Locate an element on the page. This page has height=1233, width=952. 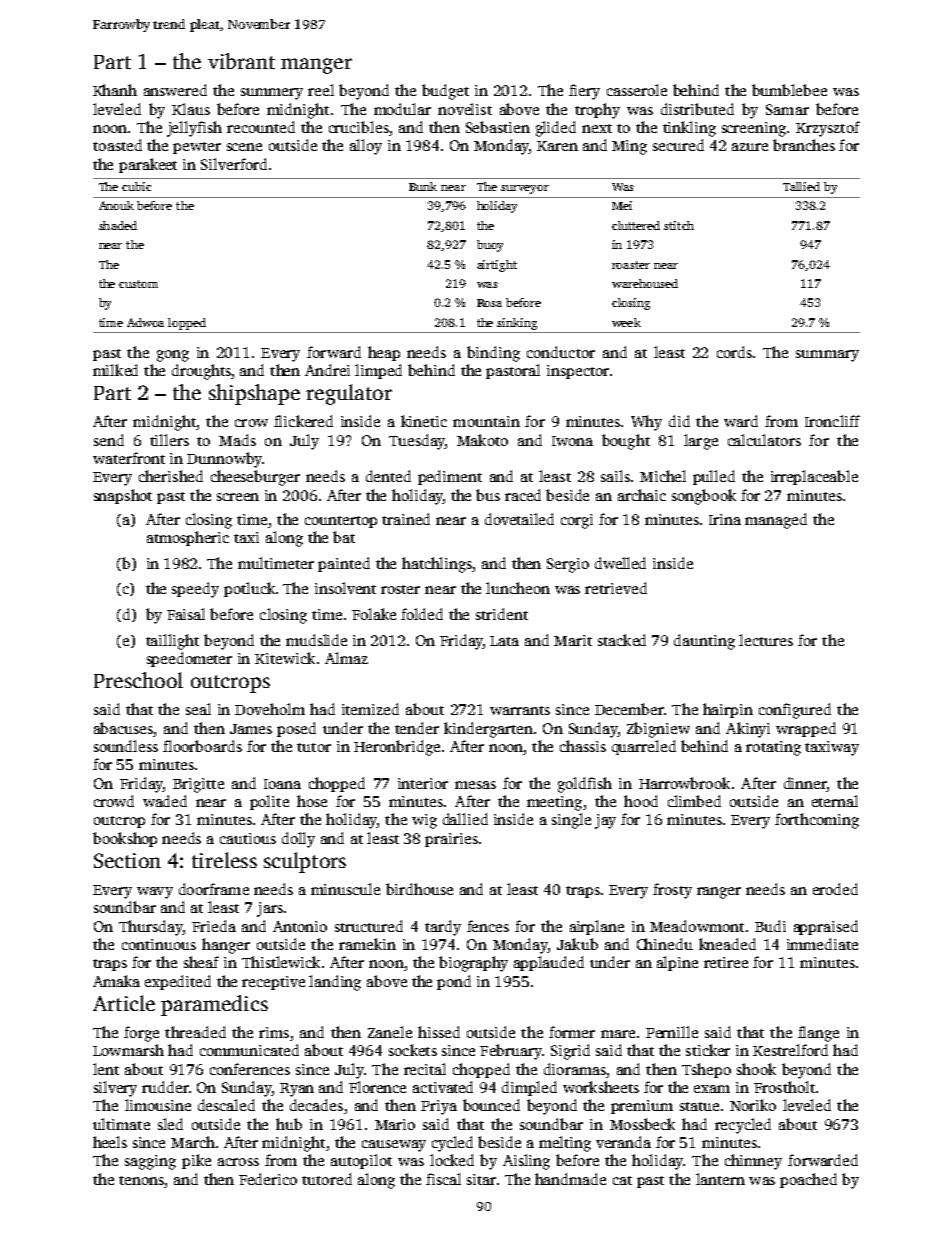
James is located at coordinates (251, 729).
